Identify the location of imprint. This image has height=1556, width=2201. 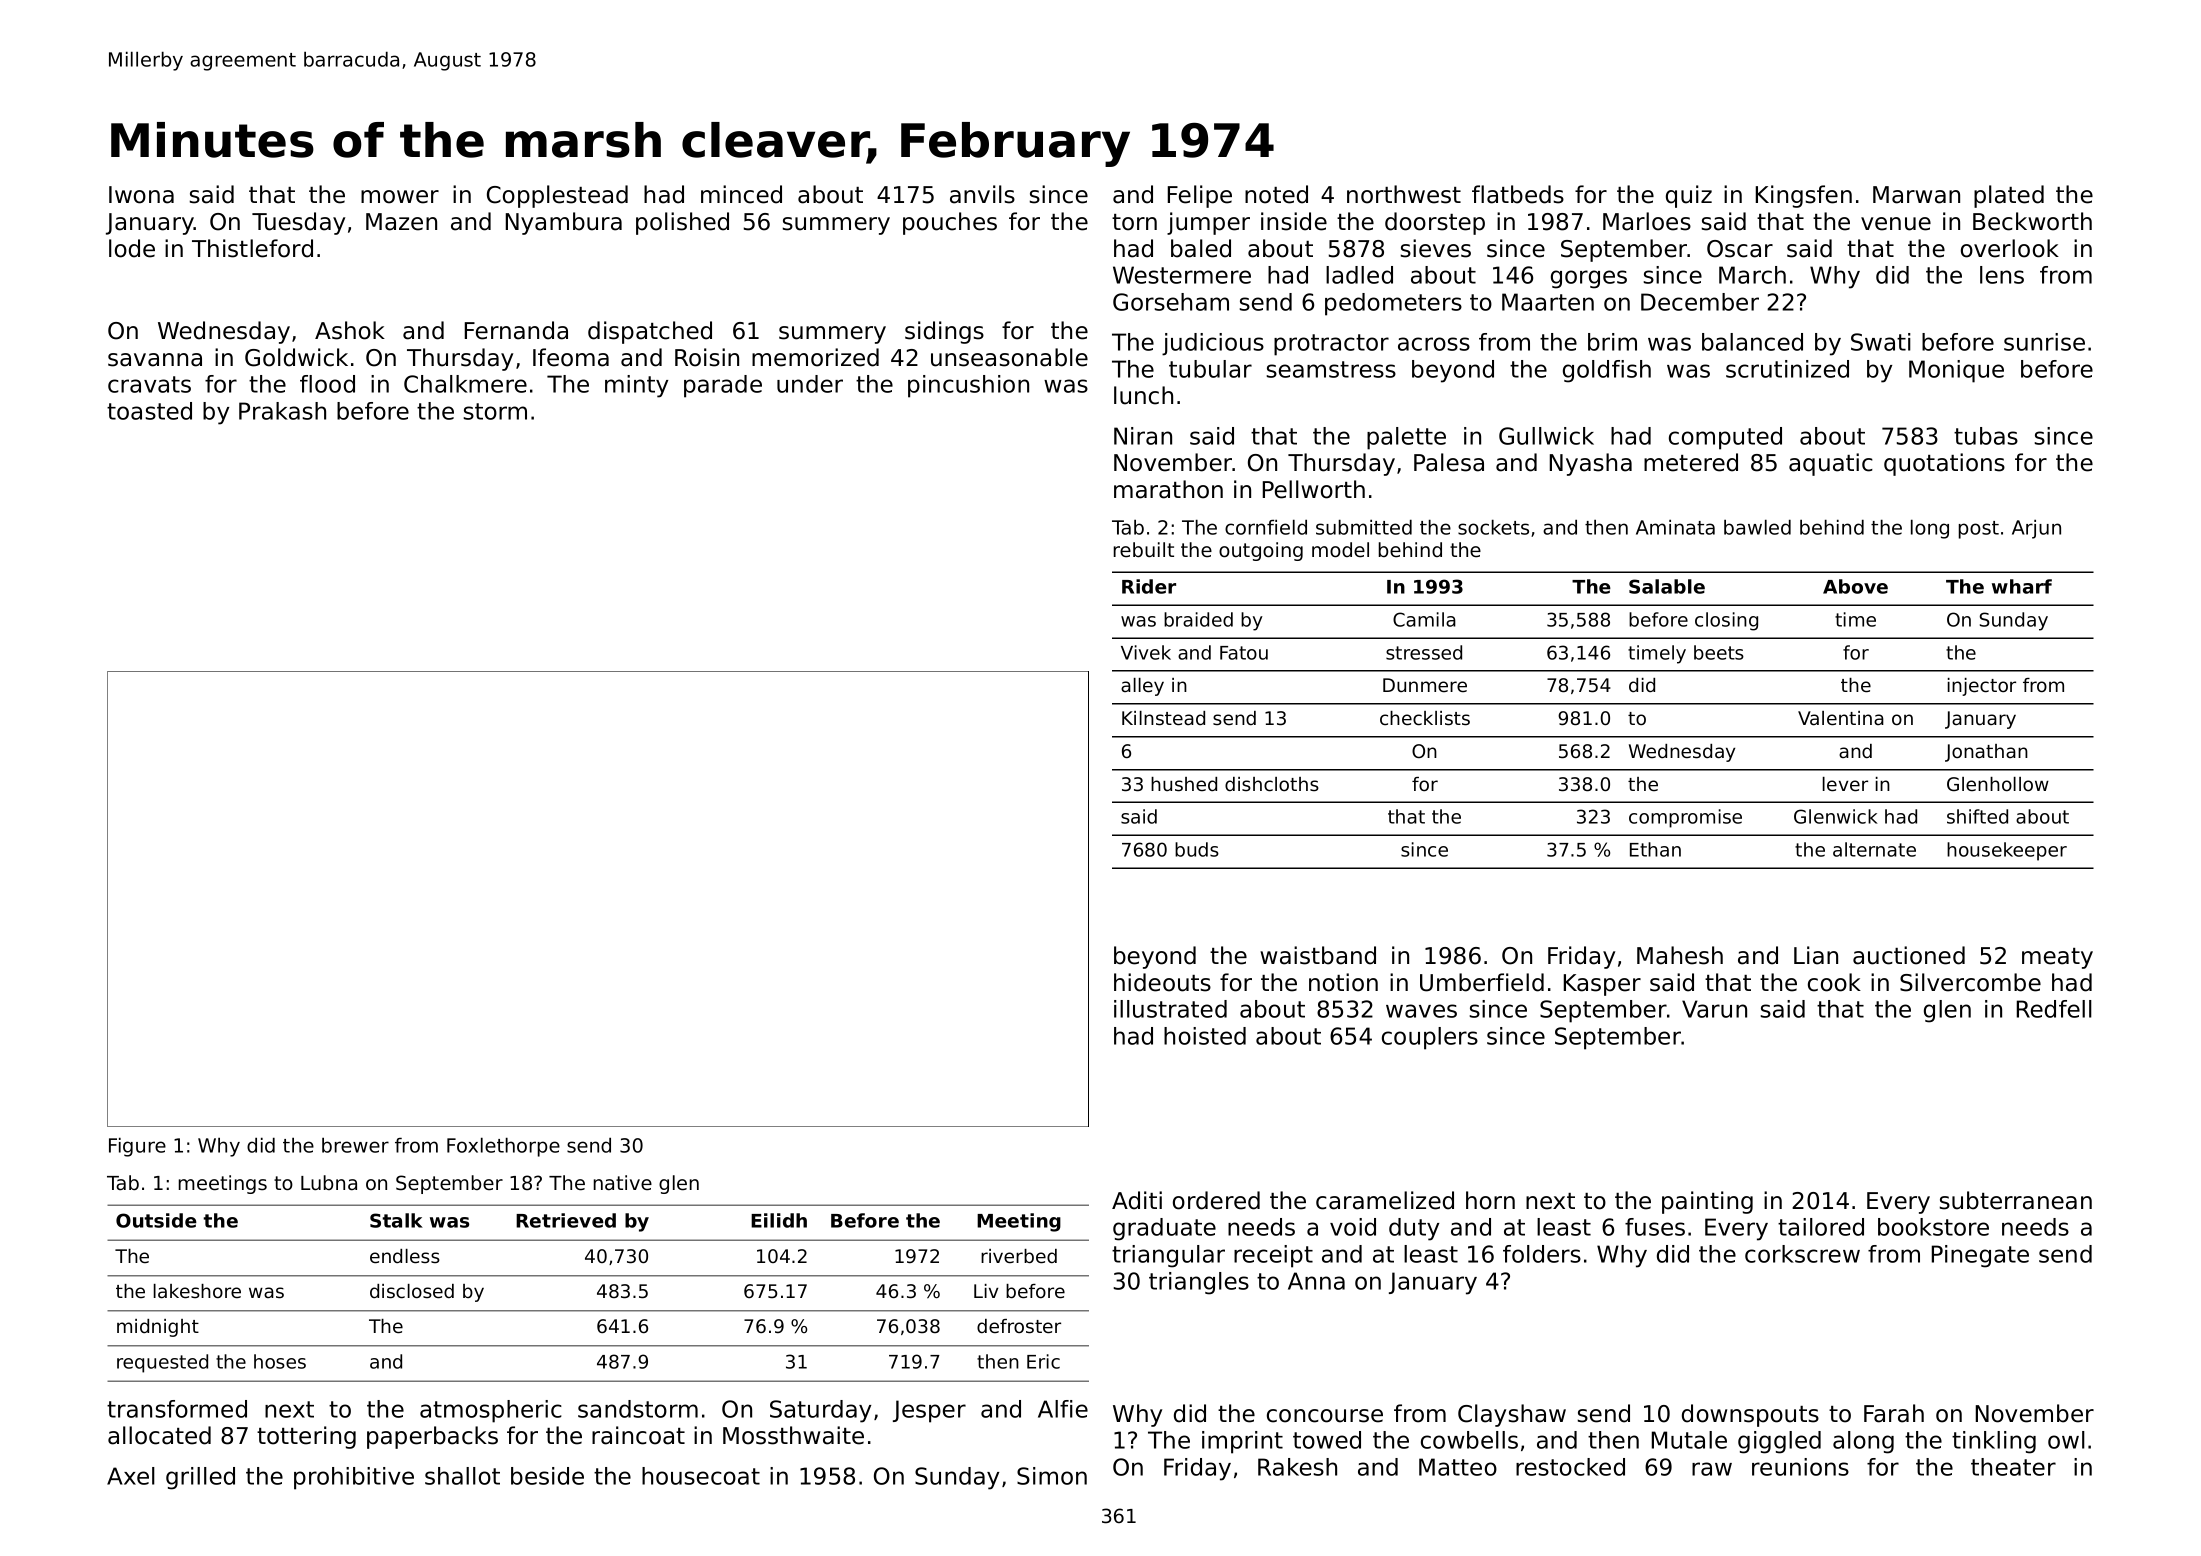
(1242, 1442).
